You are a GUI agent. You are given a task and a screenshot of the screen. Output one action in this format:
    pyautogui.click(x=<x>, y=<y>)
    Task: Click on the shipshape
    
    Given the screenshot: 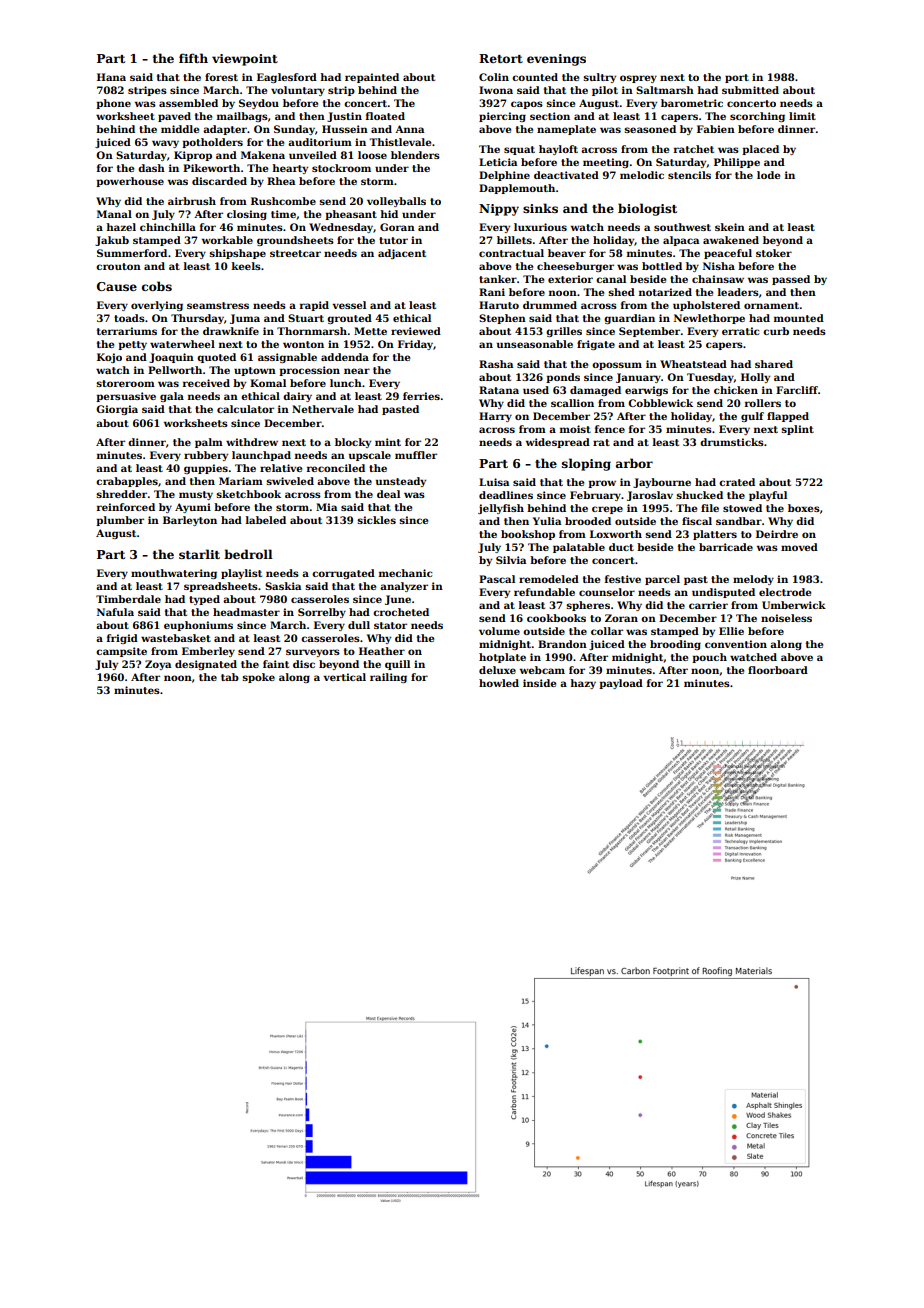 What is the action you would take?
    pyautogui.click(x=237, y=254)
